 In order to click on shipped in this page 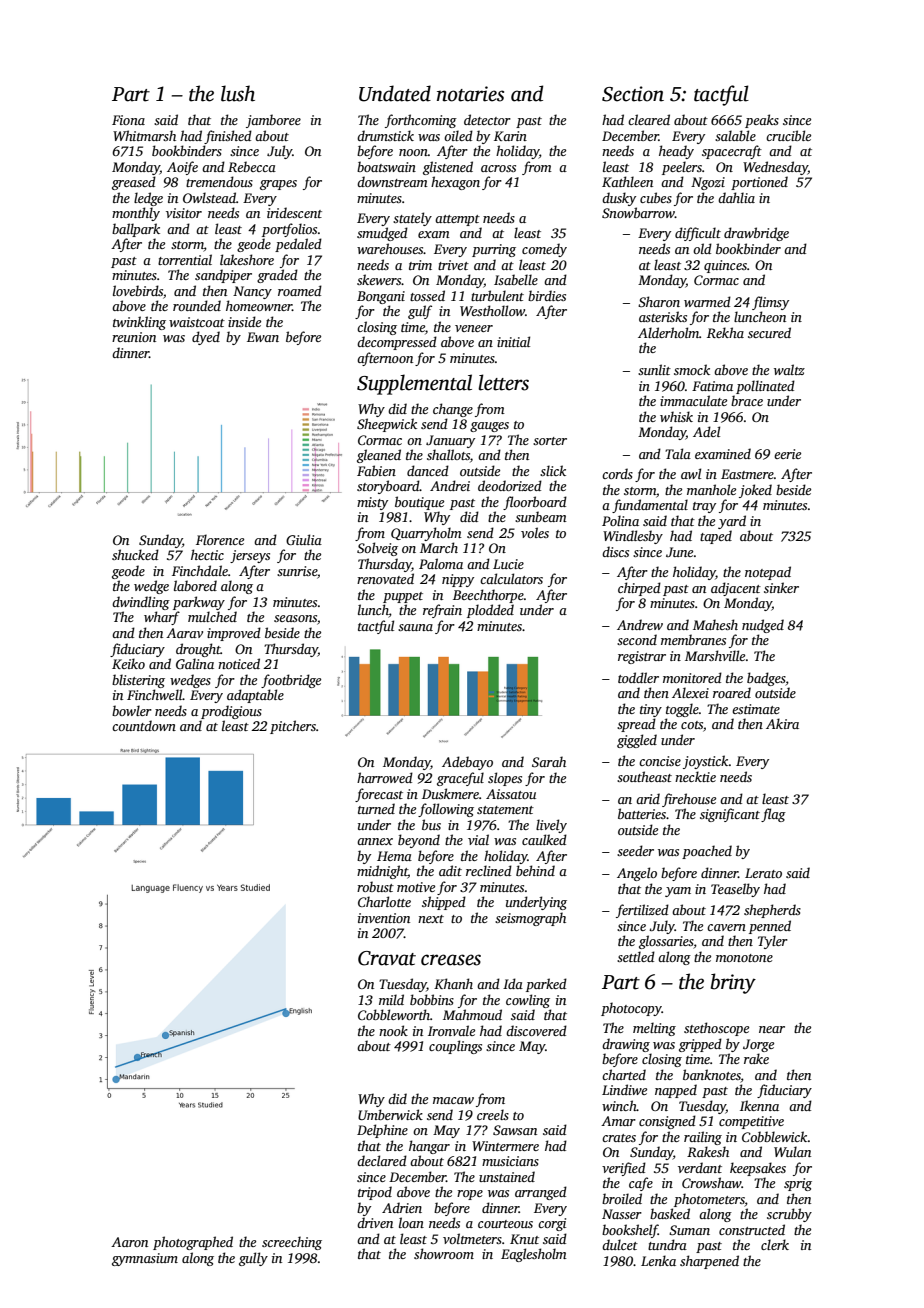, I will do `click(444, 903)`.
